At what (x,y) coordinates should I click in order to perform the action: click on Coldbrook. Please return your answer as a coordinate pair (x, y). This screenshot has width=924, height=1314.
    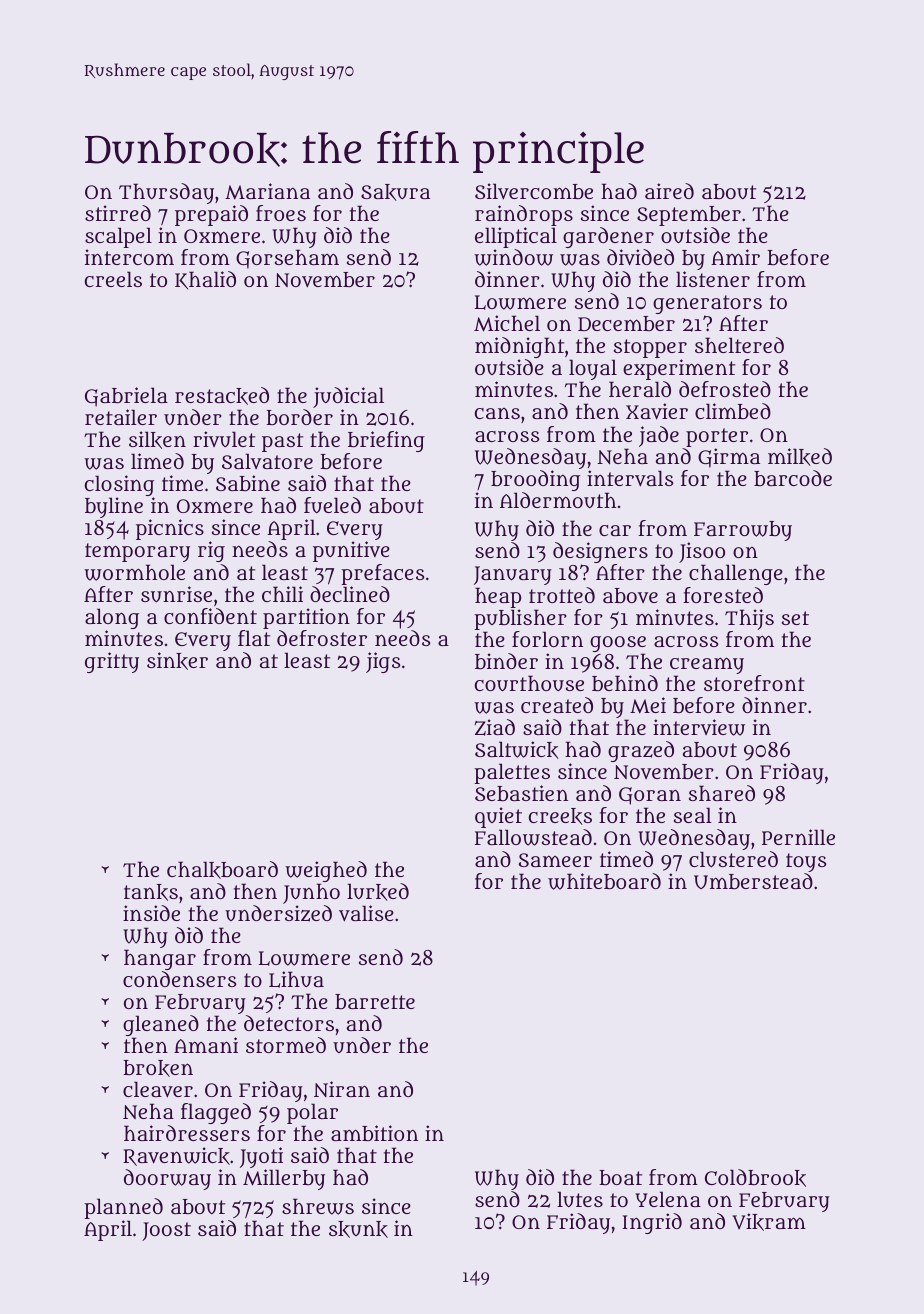
    Looking at the image, I should click on (755, 1178).
